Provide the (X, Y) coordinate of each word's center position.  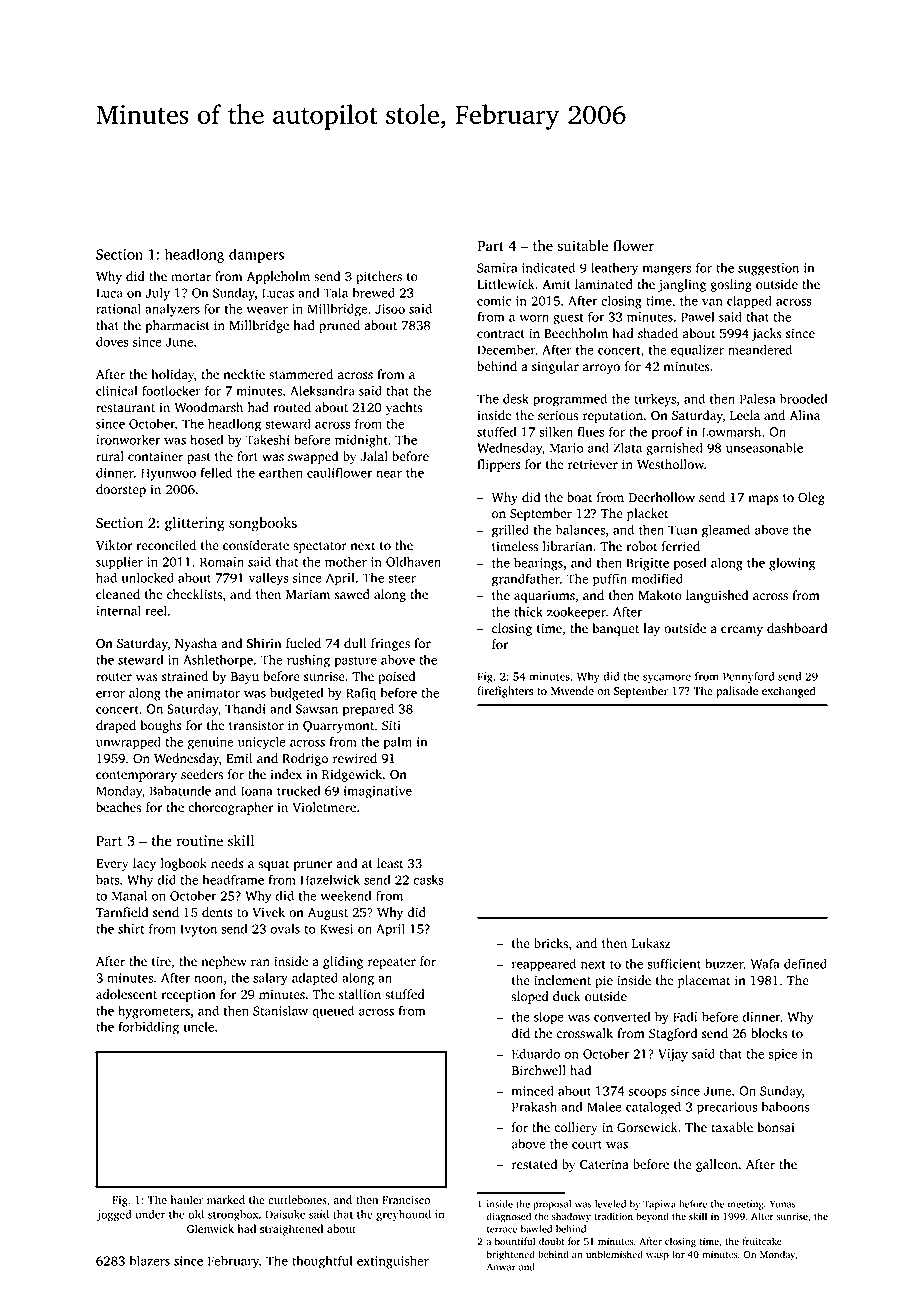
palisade (737, 692)
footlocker (171, 390)
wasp (657, 1257)
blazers (150, 1260)
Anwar (501, 1267)
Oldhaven (413, 561)
